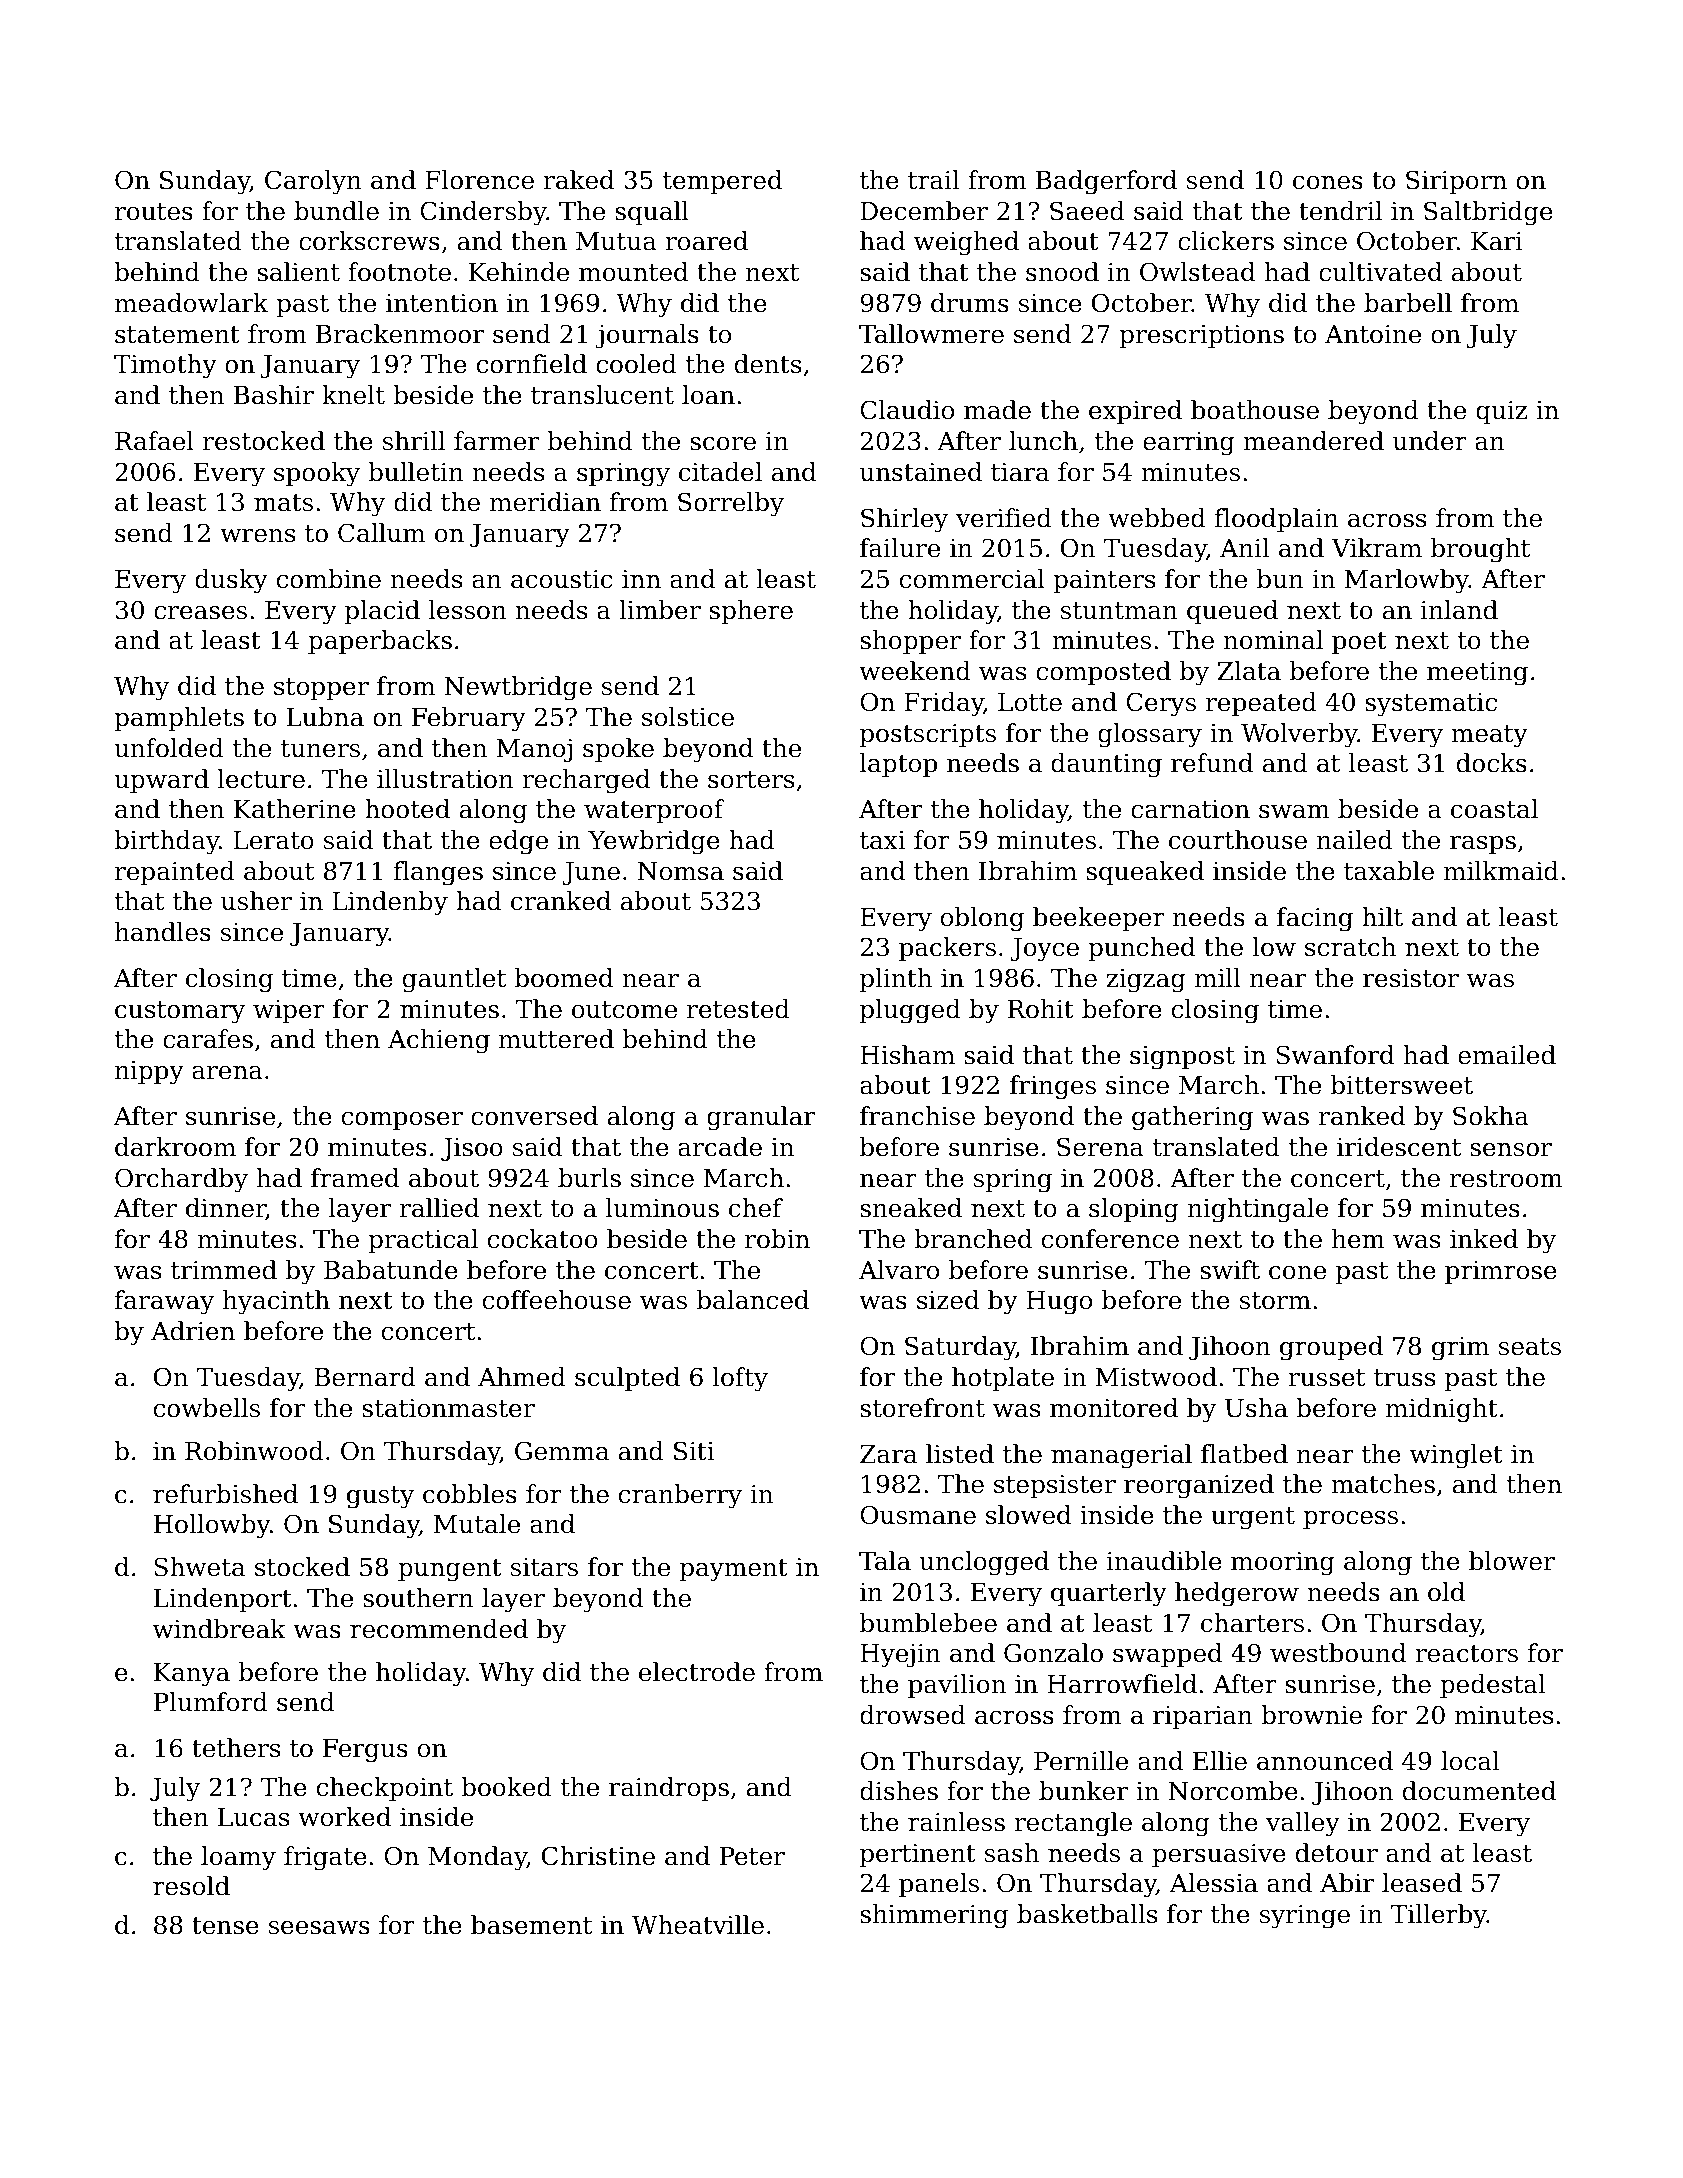 This screenshot has height=2178, width=1683. What do you see at coordinates (365, 1751) in the screenshot?
I see `Fergus` at bounding box center [365, 1751].
